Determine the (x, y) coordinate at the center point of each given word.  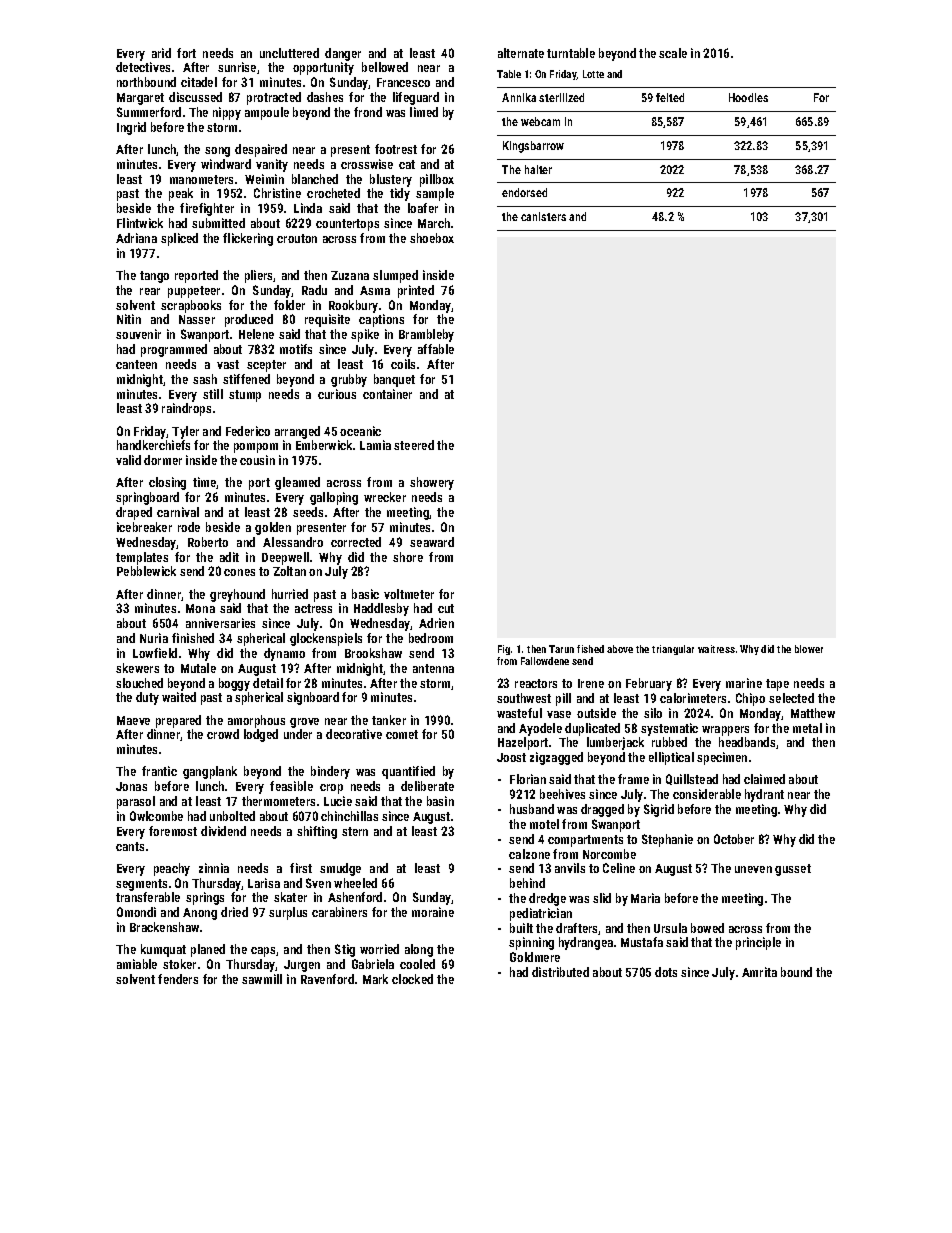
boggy (234, 684)
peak (181, 194)
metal (807, 728)
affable (436, 349)
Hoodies (748, 97)
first (301, 868)
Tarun (561, 649)
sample (435, 194)
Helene (256, 334)
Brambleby (426, 335)
